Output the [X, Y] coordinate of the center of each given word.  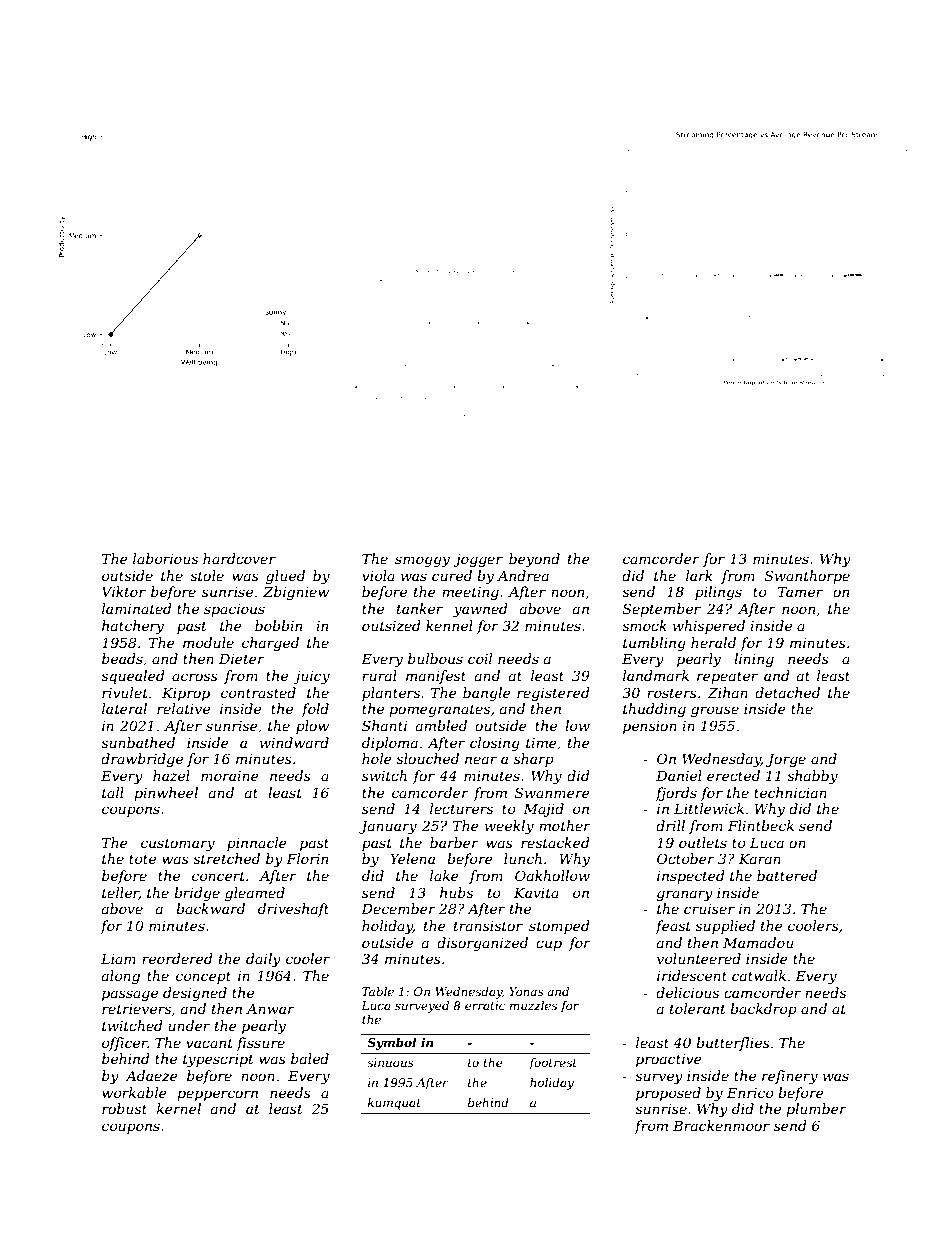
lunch [523, 858]
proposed [668, 1094]
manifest [436, 677]
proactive [669, 1060]
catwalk [759, 975]
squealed [133, 677]
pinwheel [166, 794]
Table [378, 991]
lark [699, 575]
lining [754, 660]
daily [263, 960]
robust [124, 1108]
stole [207, 575]
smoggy [422, 561]
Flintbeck [761, 825]
